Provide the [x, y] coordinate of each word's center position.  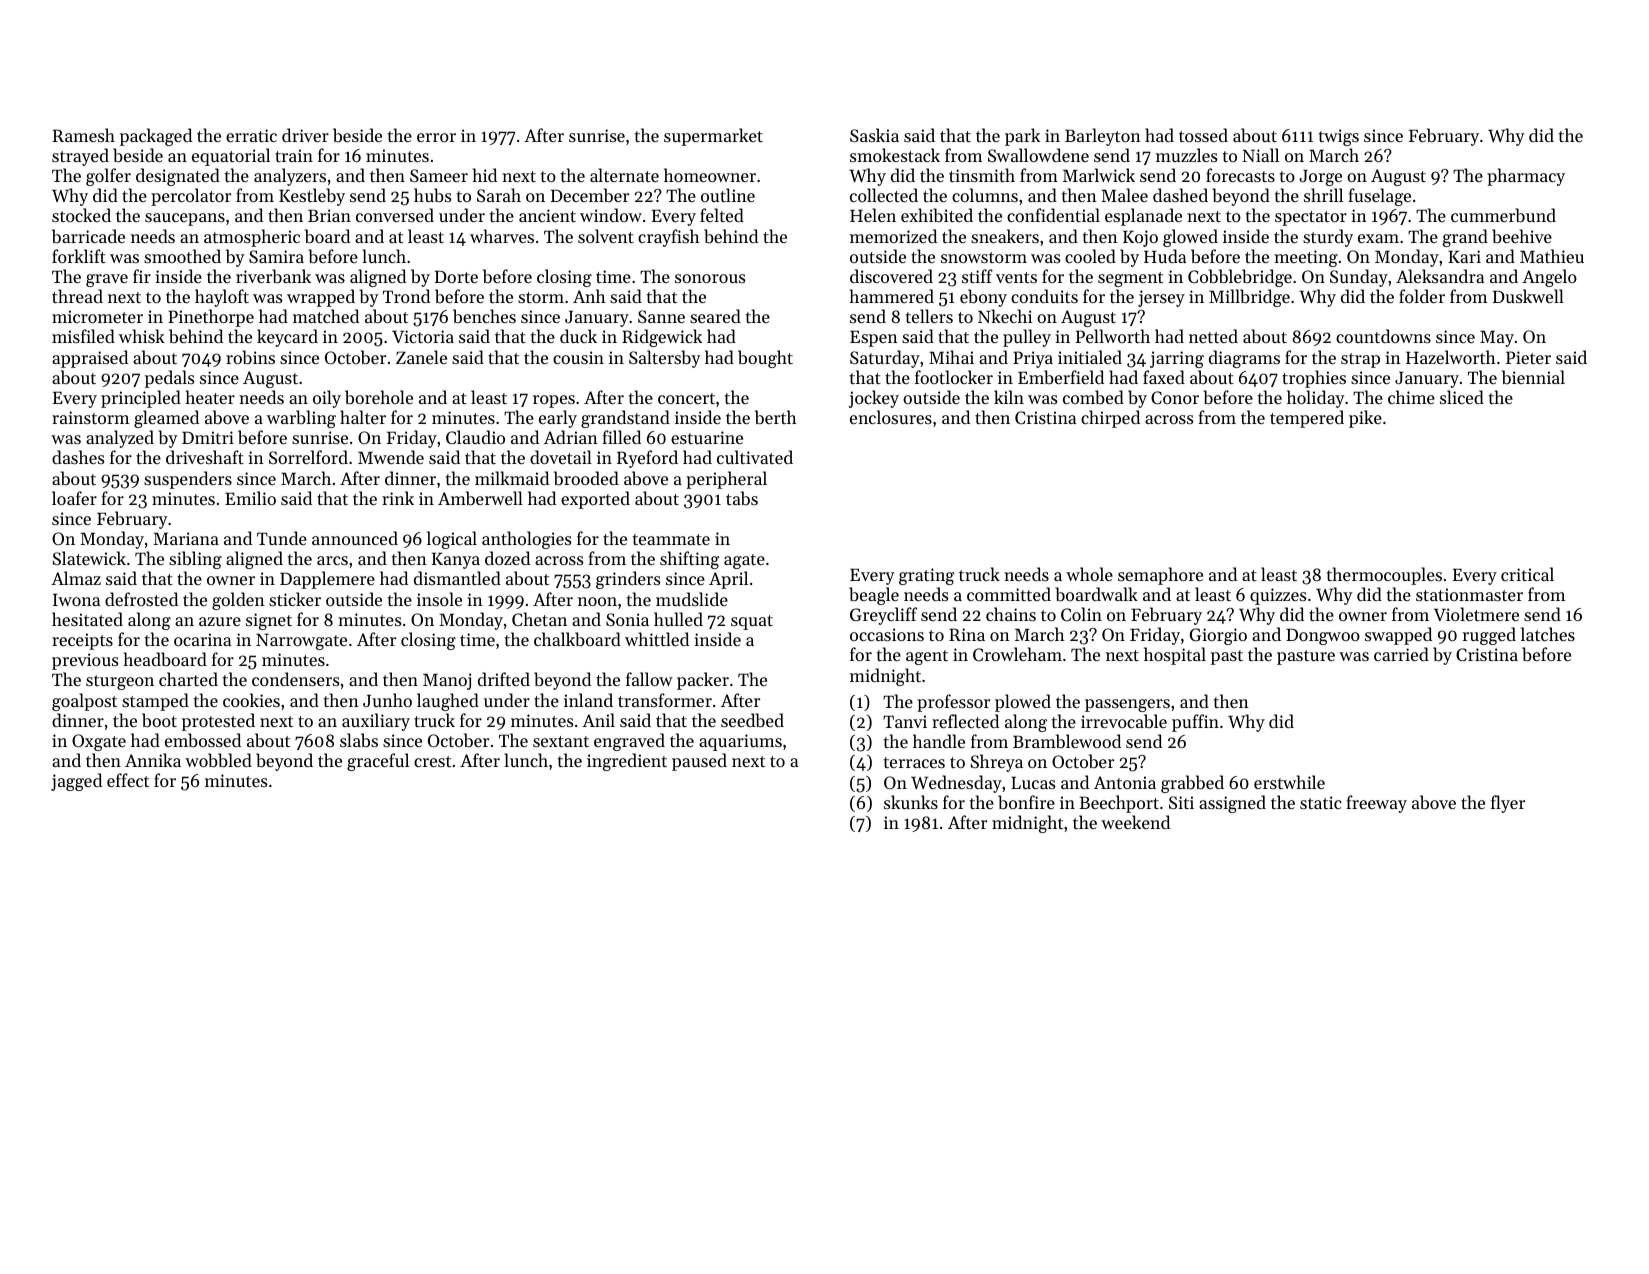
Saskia [874, 135]
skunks [911, 802]
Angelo [1549, 278]
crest [432, 761]
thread [77, 296]
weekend [1135, 822]
